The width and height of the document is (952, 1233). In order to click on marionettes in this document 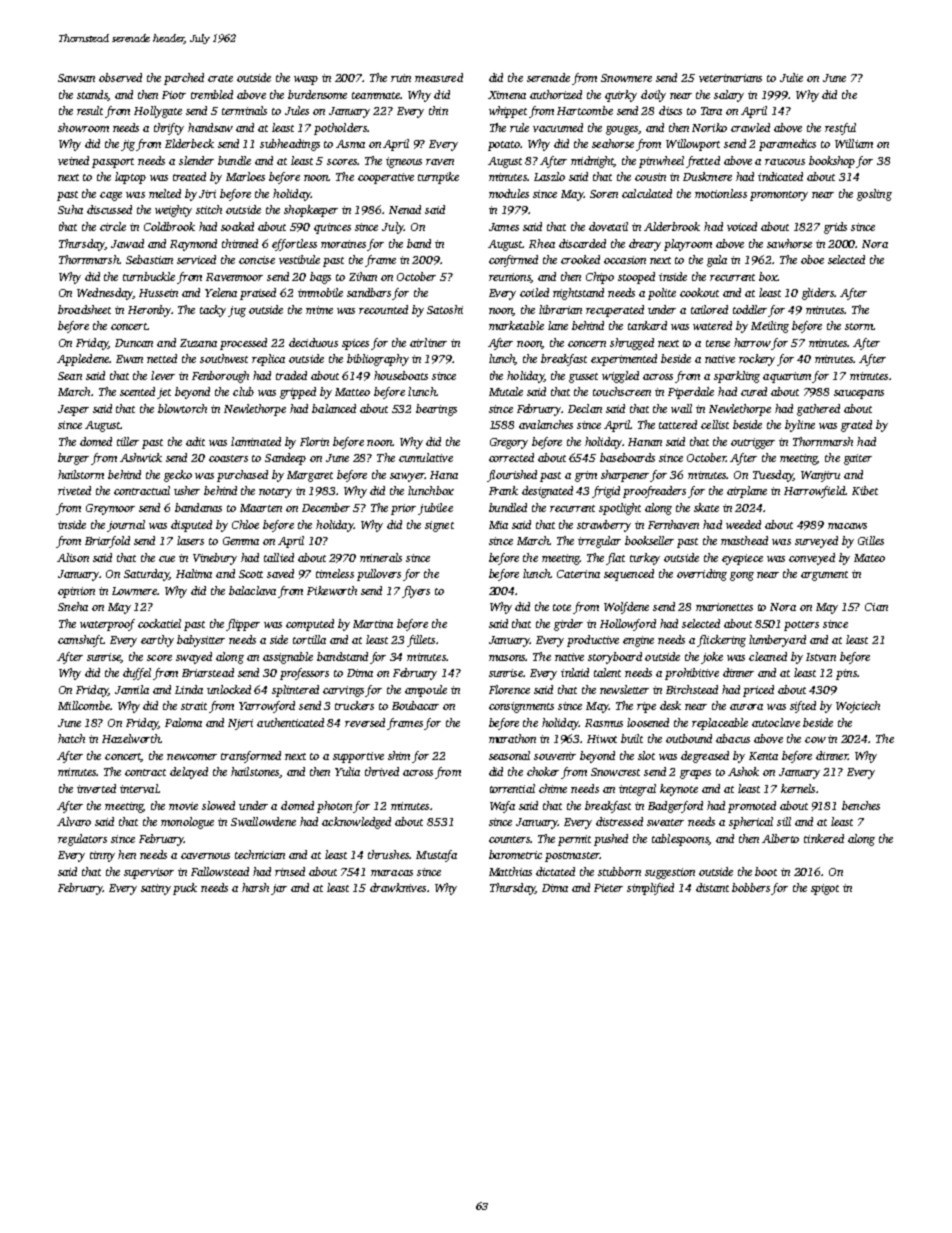, I will do `click(724, 607)`.
